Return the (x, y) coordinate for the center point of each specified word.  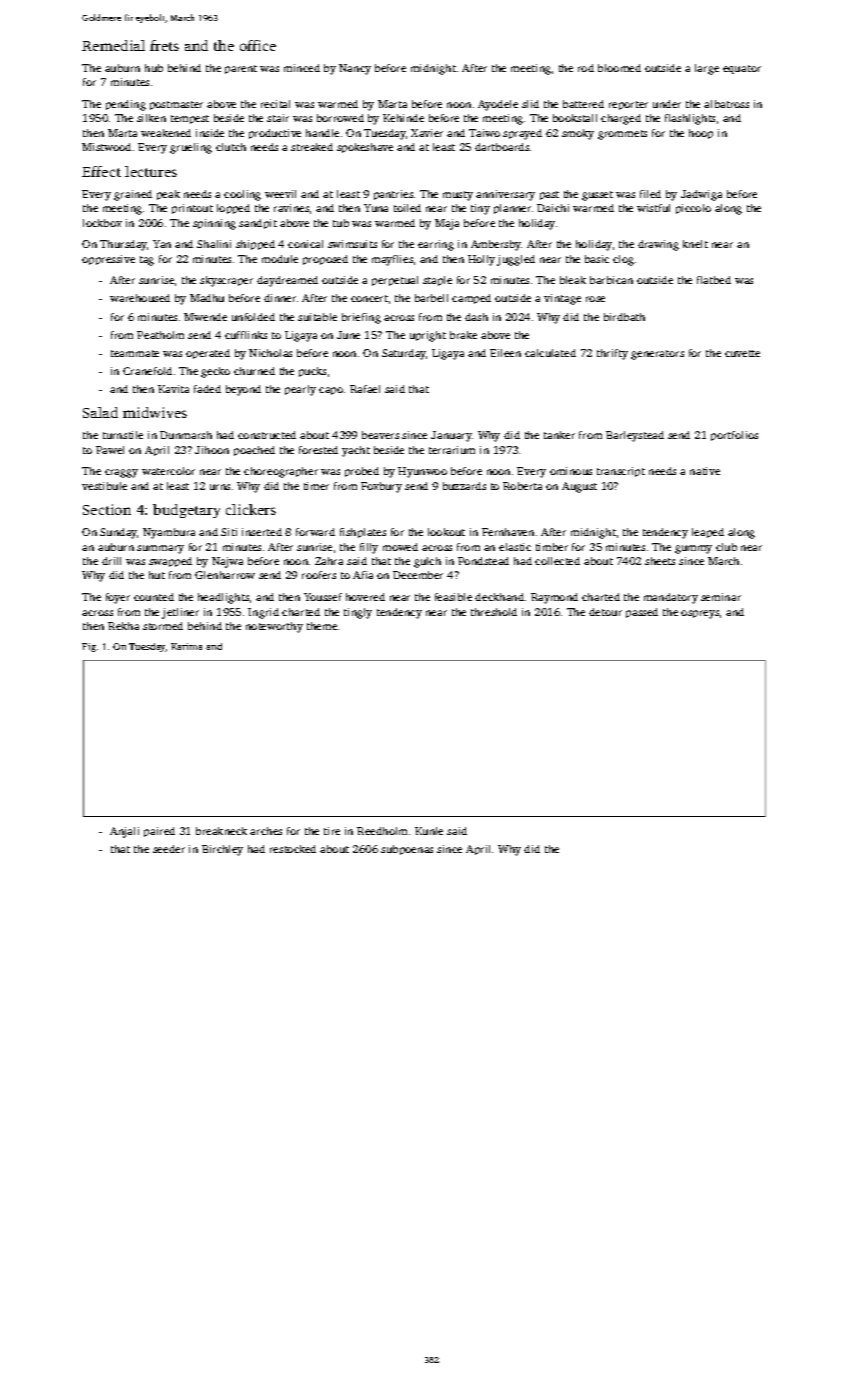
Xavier (427, 133)
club (726, 547)
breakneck (221, 831)
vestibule (104, 486)
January (451, 436)
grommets (622, 135)
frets (164, 45)
